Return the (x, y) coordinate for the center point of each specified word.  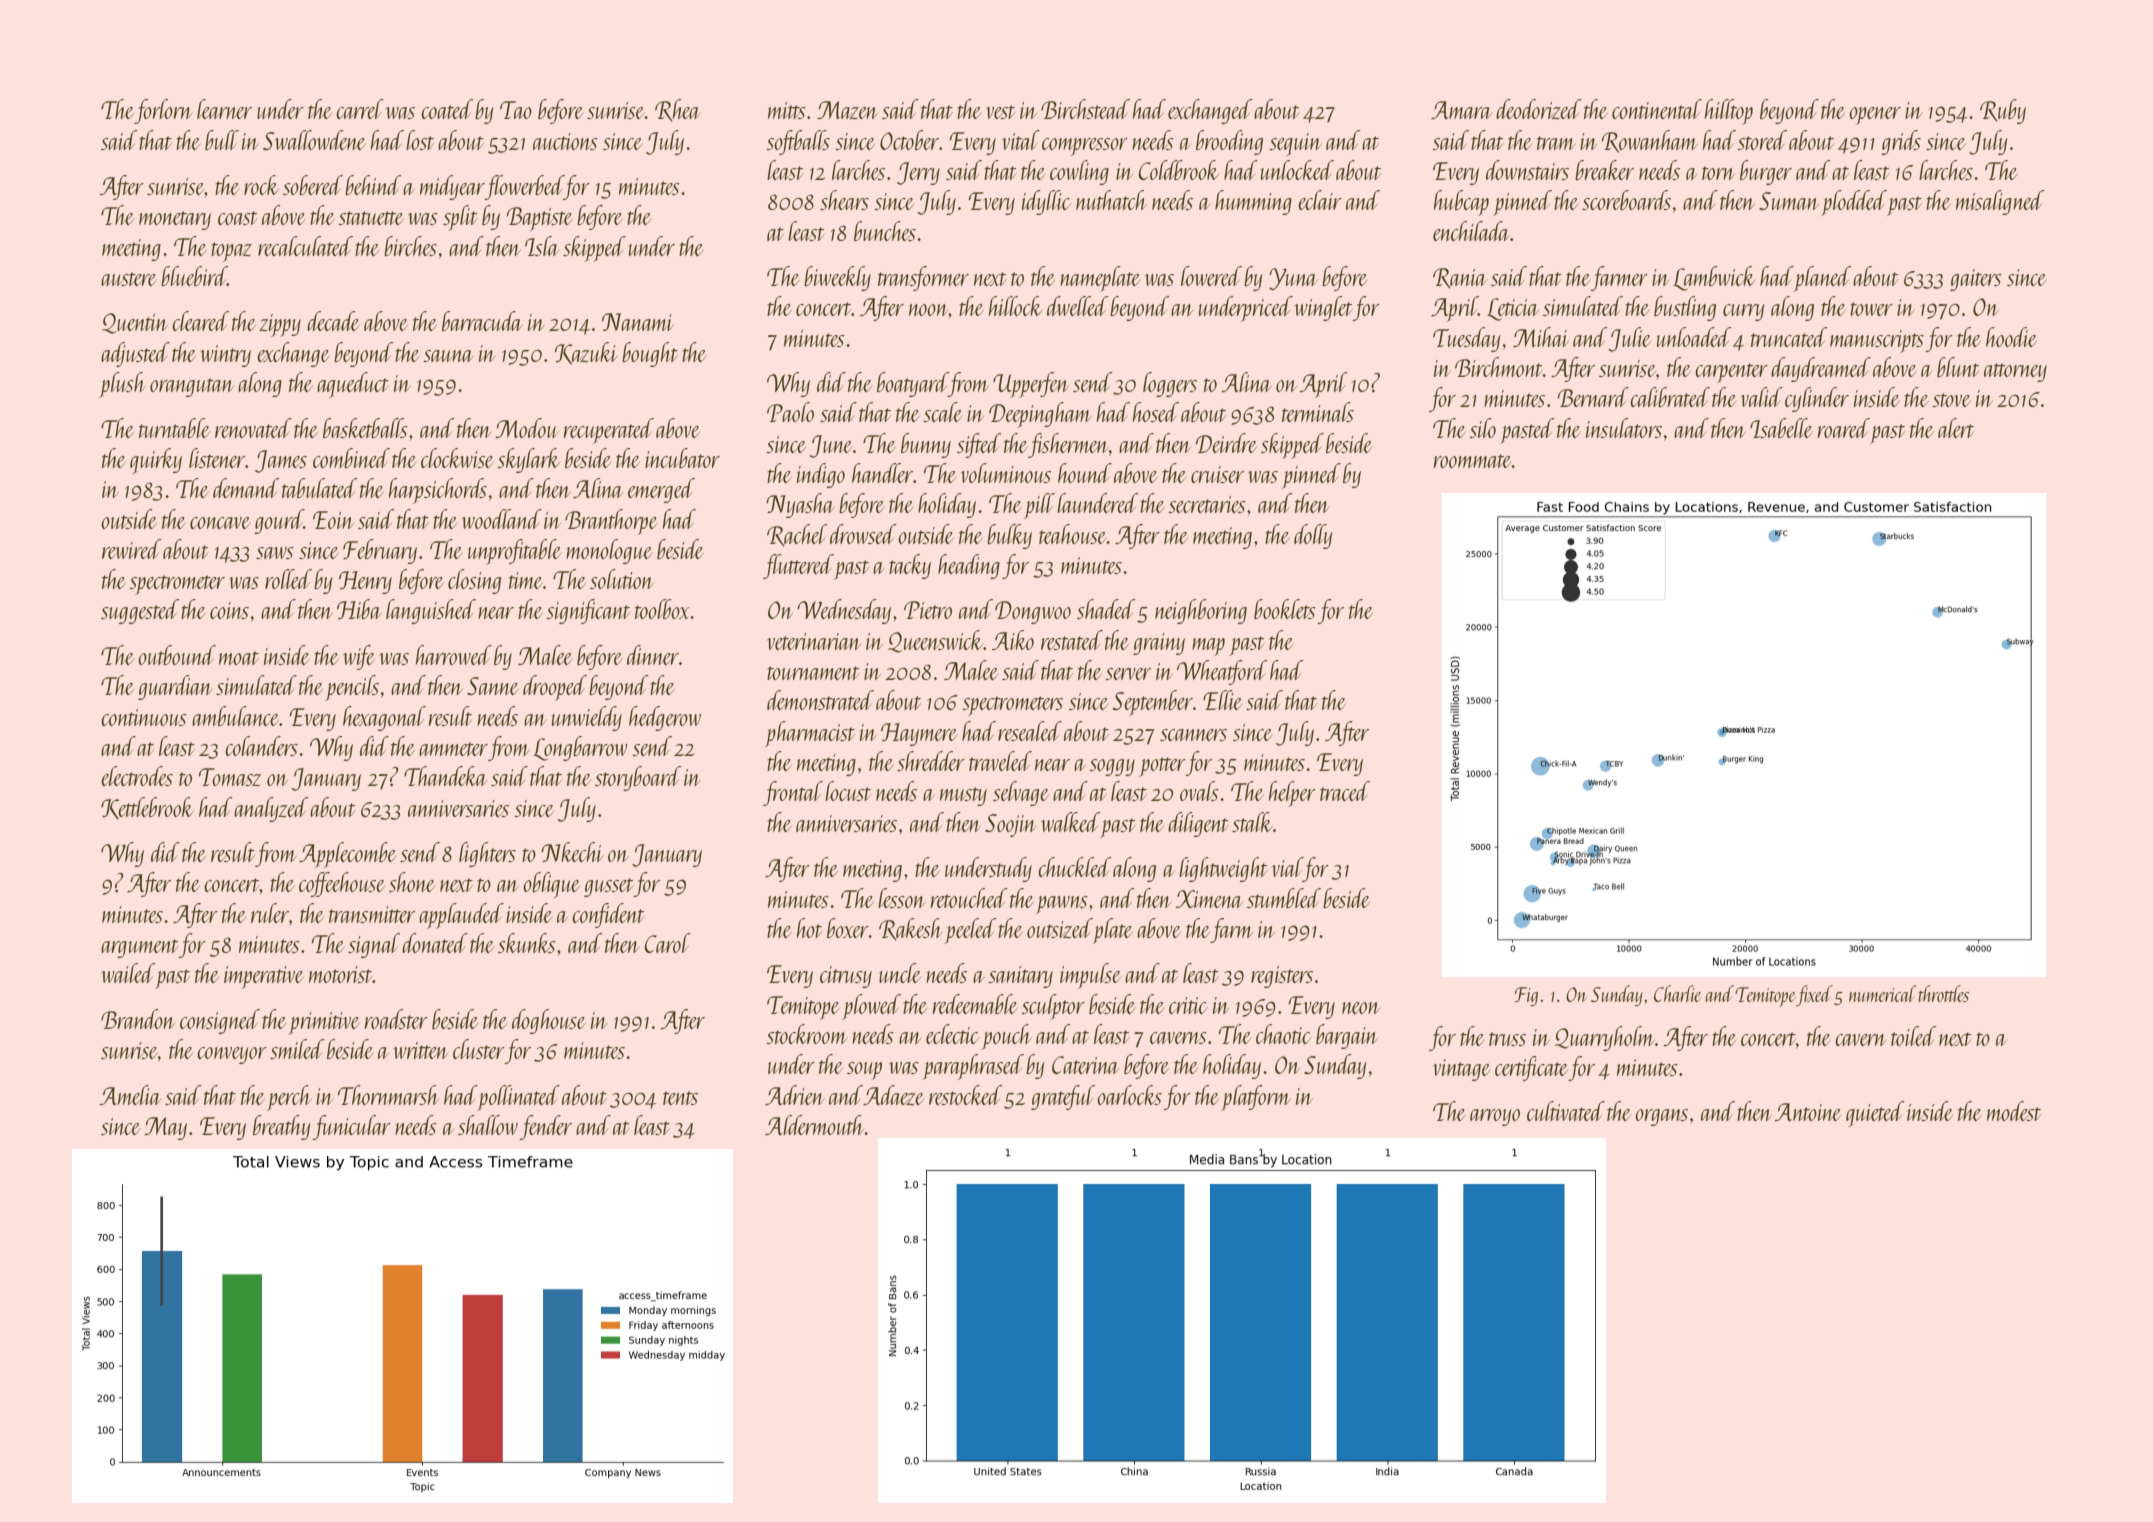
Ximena (1209, 899)
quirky (156, 461)
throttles (1943, 993)
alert (1956, 428)
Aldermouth (815, 1125)
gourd (279, 521)
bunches (885, 231)
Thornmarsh (388, 1095)
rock (261, 185)
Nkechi (572, 852)
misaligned (2000, 202)
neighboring (1201, 611)
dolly (1313, 536)
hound (1085, 473)
